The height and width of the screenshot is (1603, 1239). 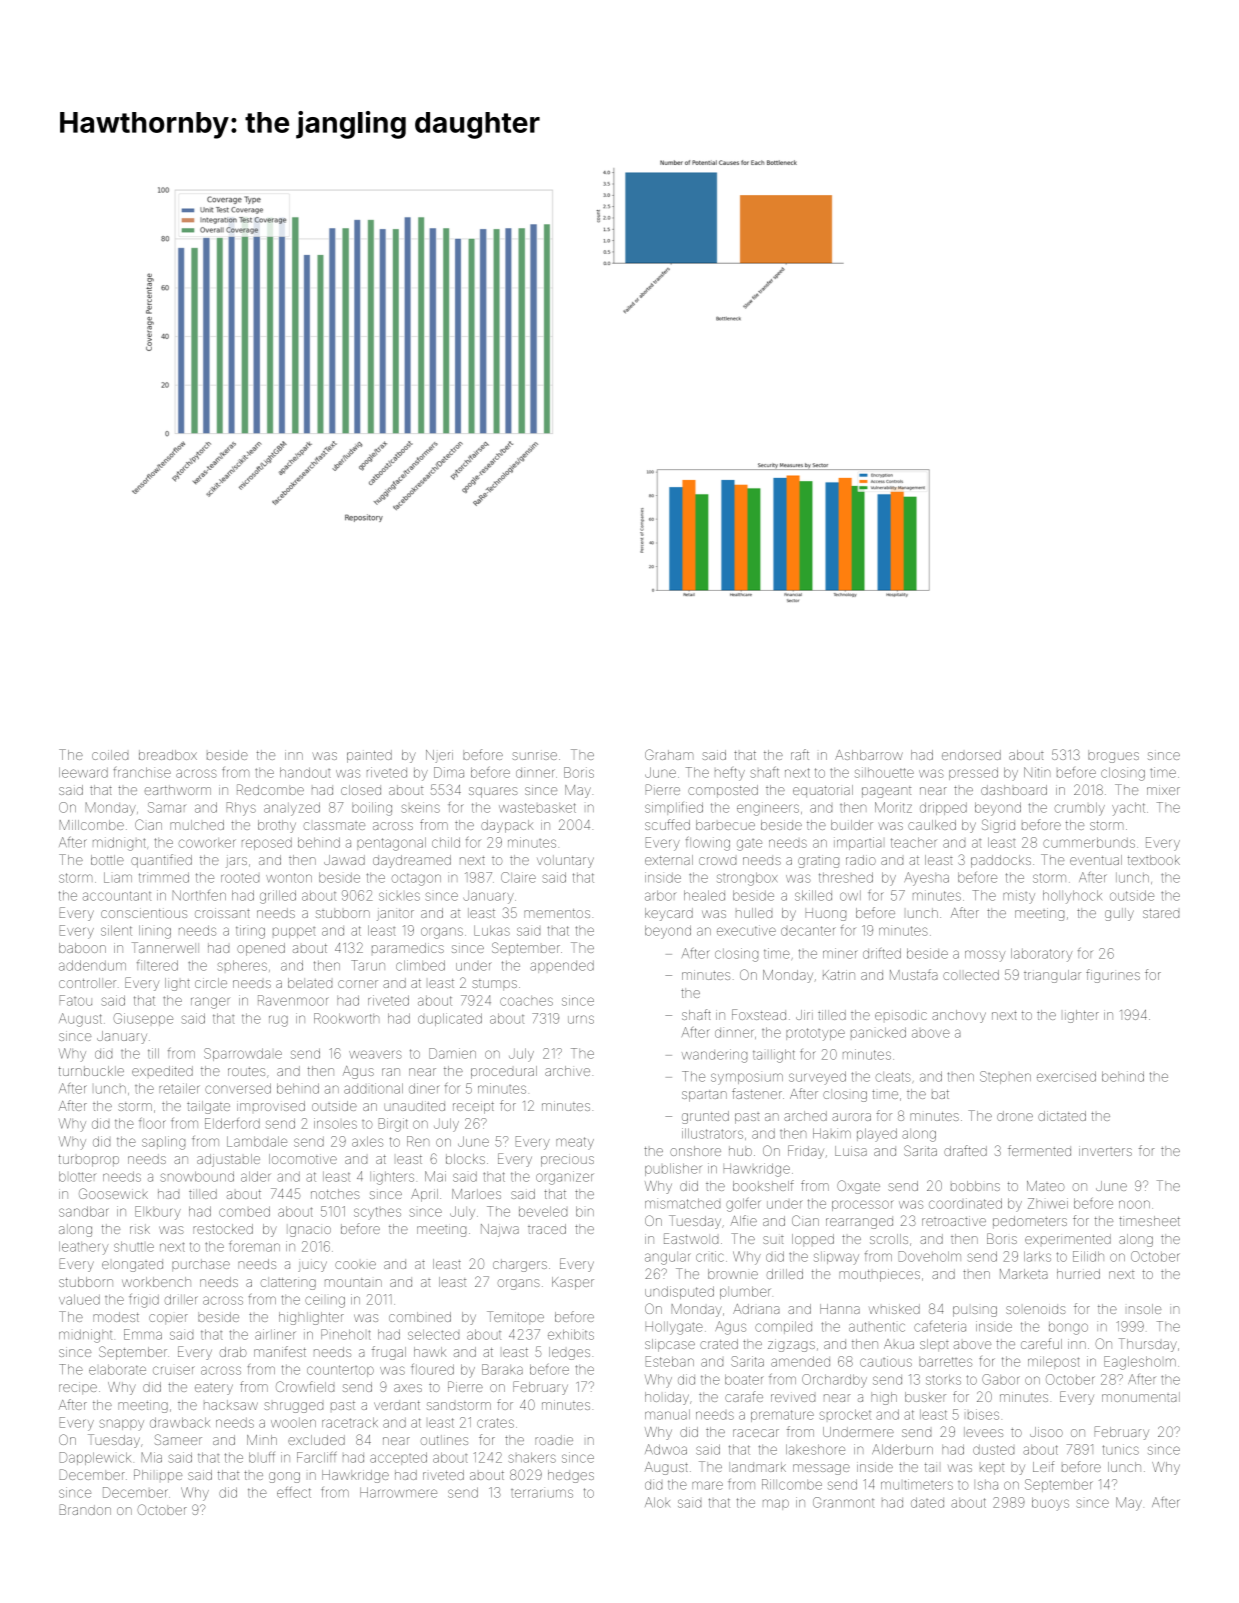 I want to click on cafeteria, so click(x=940, y=1326).
